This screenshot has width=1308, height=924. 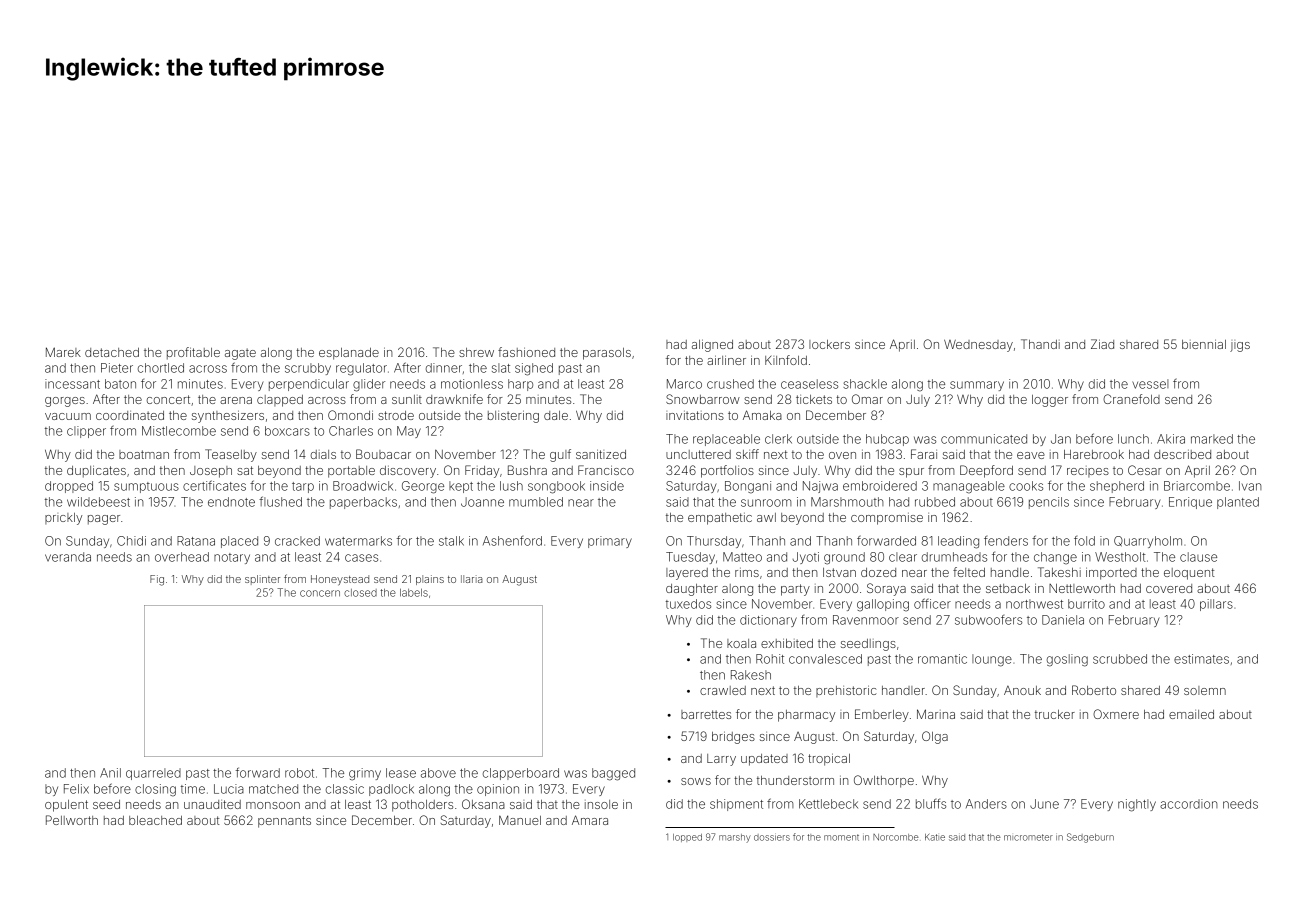 What do you see at coordinates (1026, 486) in the screenshot?
I see `cooks` at bounding box center [1026, 486].
